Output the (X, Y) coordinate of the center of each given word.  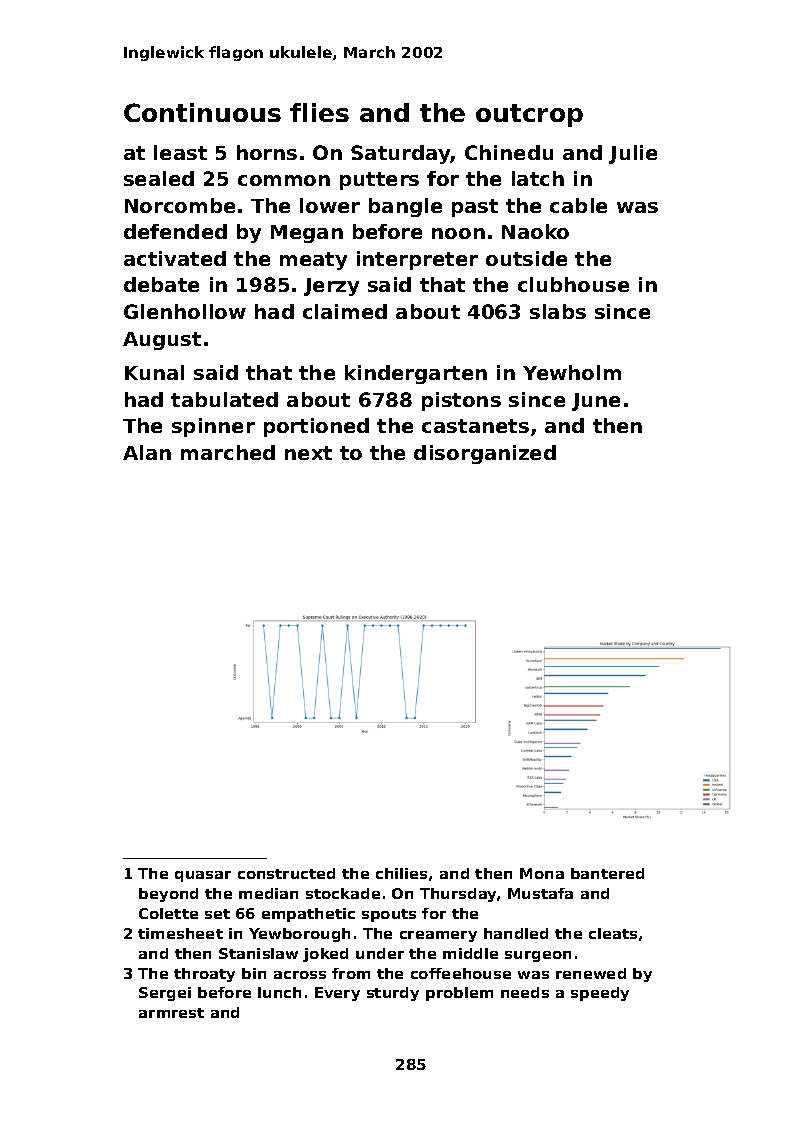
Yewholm (572, 372)
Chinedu (509, 152)
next (308, 453)
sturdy (393, 994)
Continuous (202, 112)
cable (578, 205)
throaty (204, 975)
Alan (147, 452)
